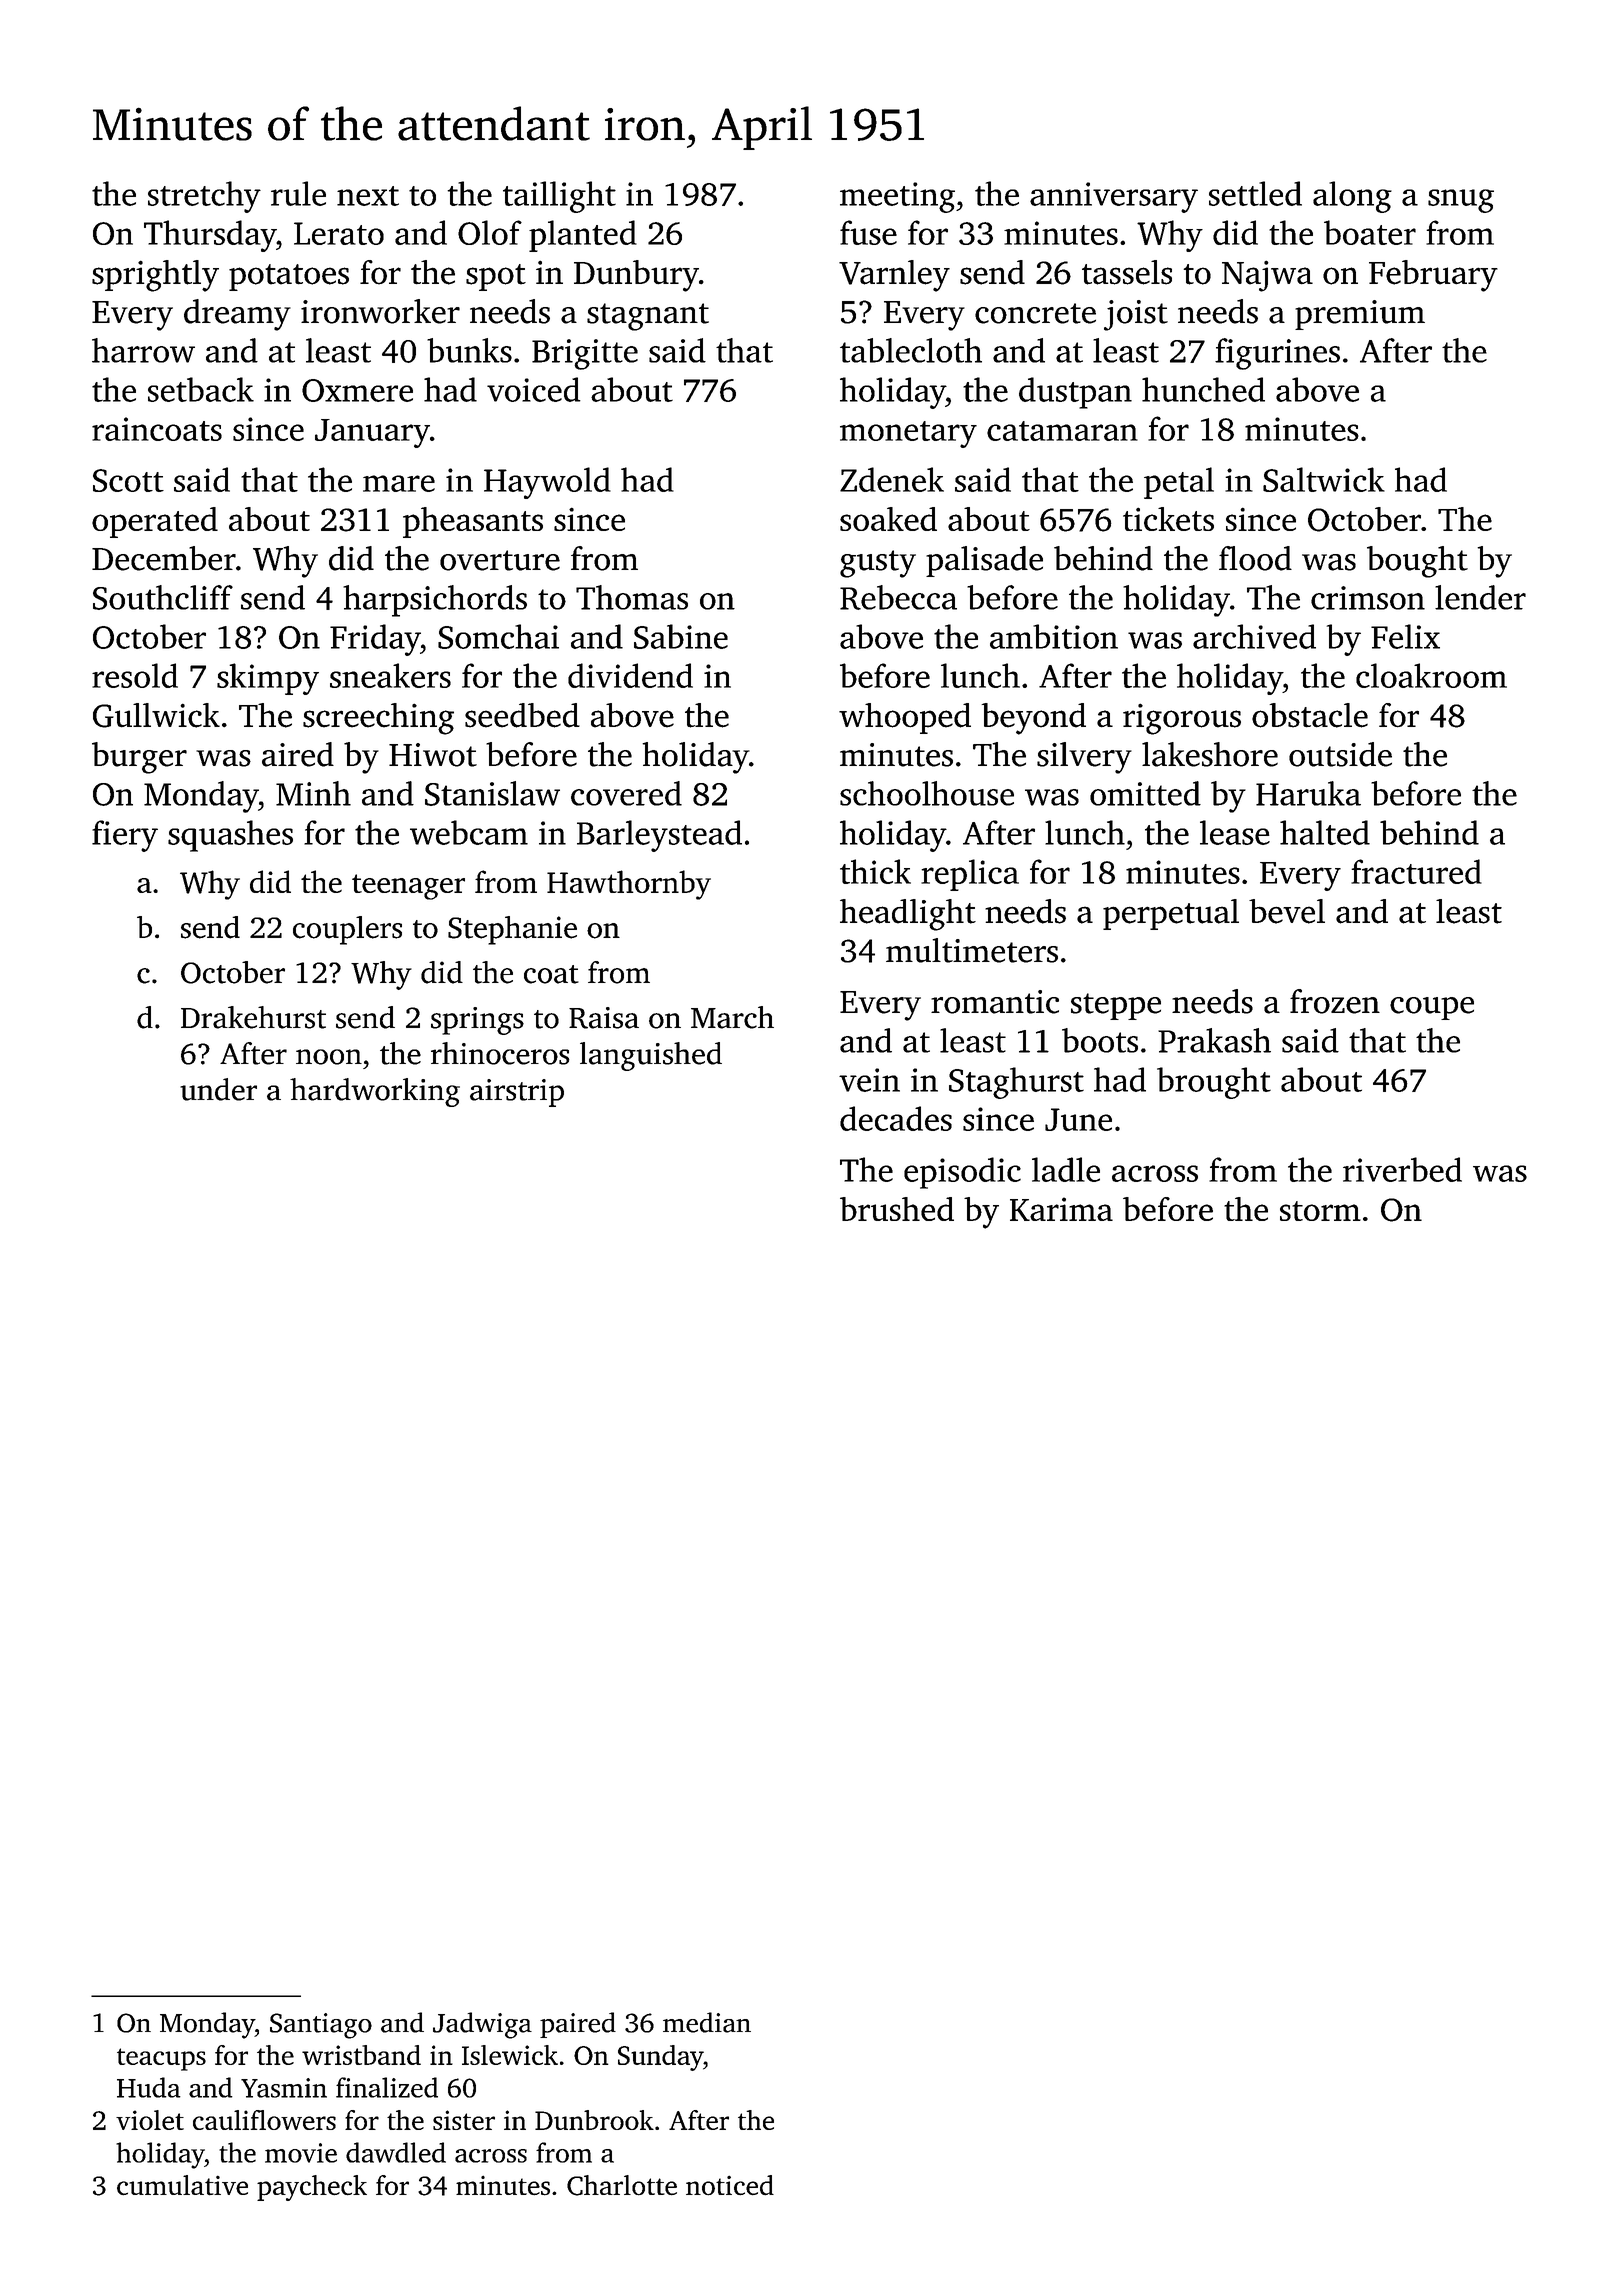 This page has width=1620, height=2292. I want to click on omitted, so click(1145, 793).
